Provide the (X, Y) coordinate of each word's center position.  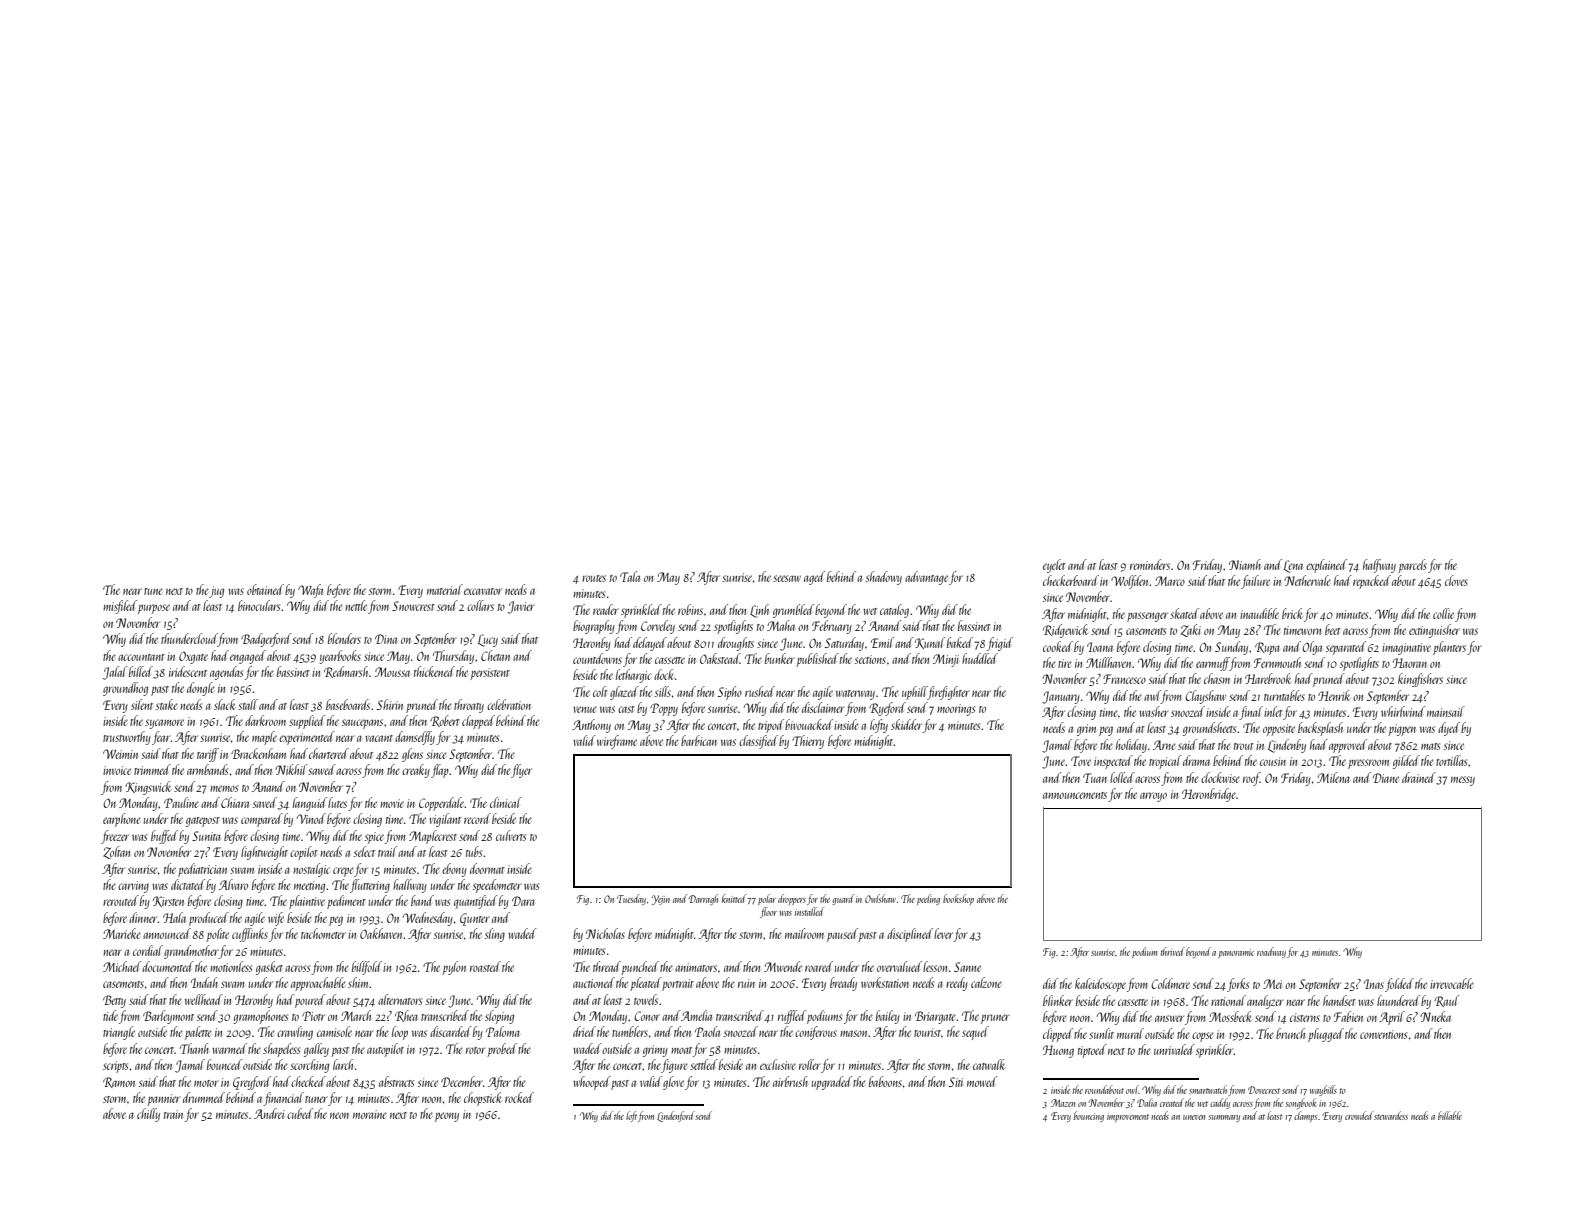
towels (646, 999)
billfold (367, 968)
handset (1339, 1000)
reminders (1150, 564)
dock (664, 674)
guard (844, 899)
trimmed (152, 769)
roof (1251, 779)
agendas (226, 673)
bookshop (958, 899)
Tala (630, 576)
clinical (506, 802)
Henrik (1334, 695)
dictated (188, 884)
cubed (300, 1113)
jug (216, 592)
